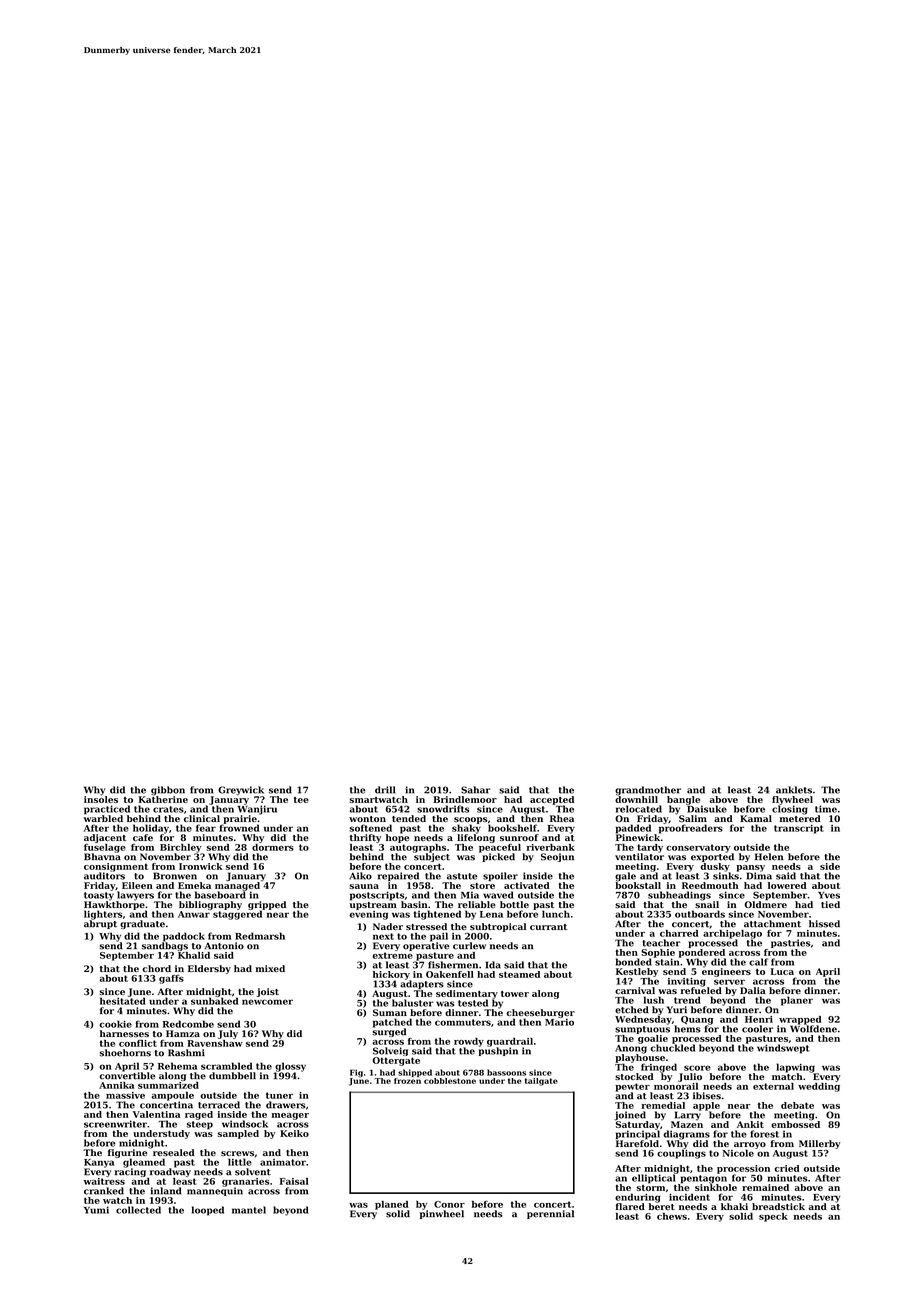 The height and width of the page is (1308, 924). I want to click on Eldersby, so click(209, 969).
